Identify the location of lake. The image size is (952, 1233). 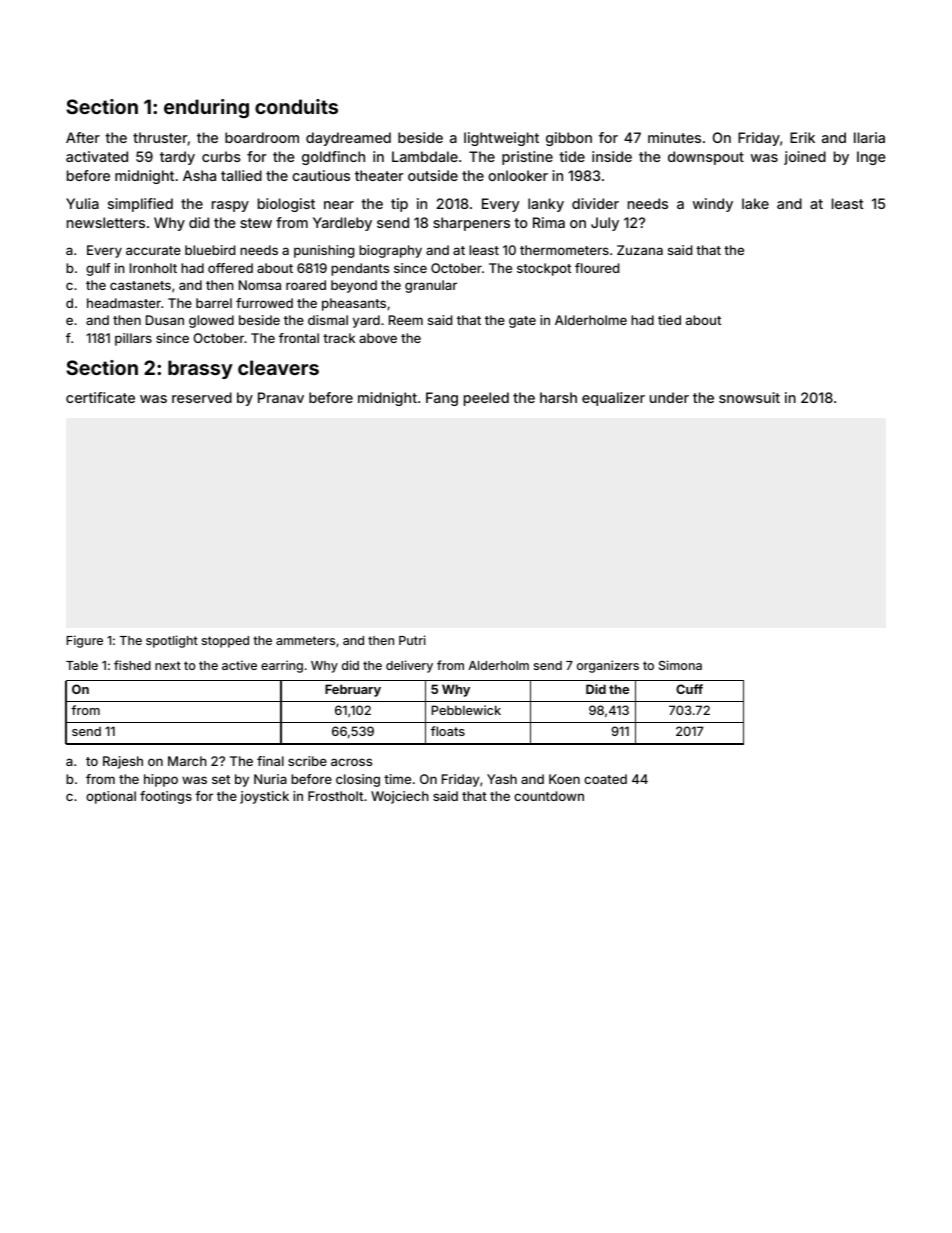
(755, 203).
